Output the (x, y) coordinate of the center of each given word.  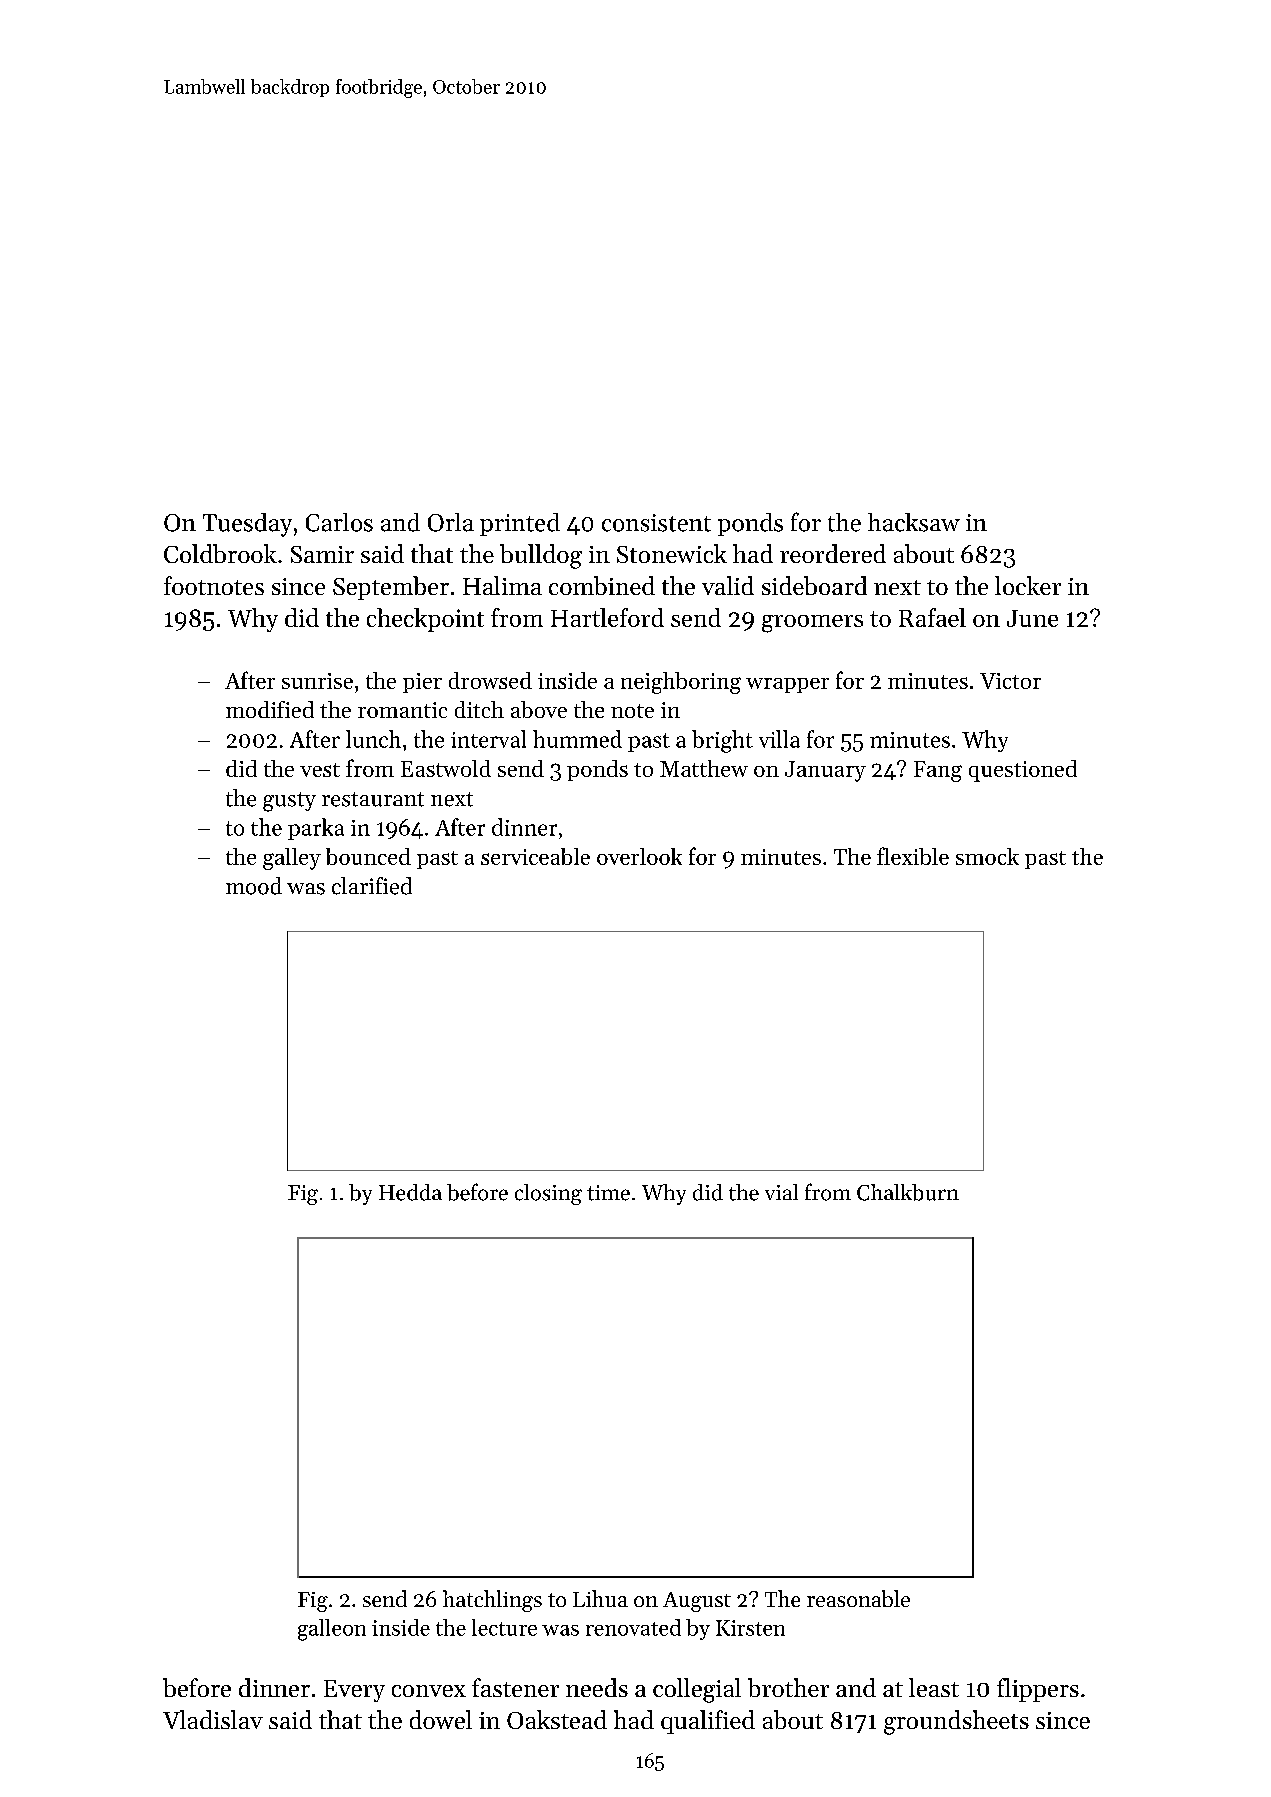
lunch (373, 739)
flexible (913, 856)
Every (354, 1691)
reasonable (858, 1598)
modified (270, 709)
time (608, 1193)
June (1032, 618)
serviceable (535, 856)
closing (548, 1194)
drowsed (490, 680)
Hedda (410, 1192)
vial (781, 1192)
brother (788, 1687)
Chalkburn (908, 1192)
